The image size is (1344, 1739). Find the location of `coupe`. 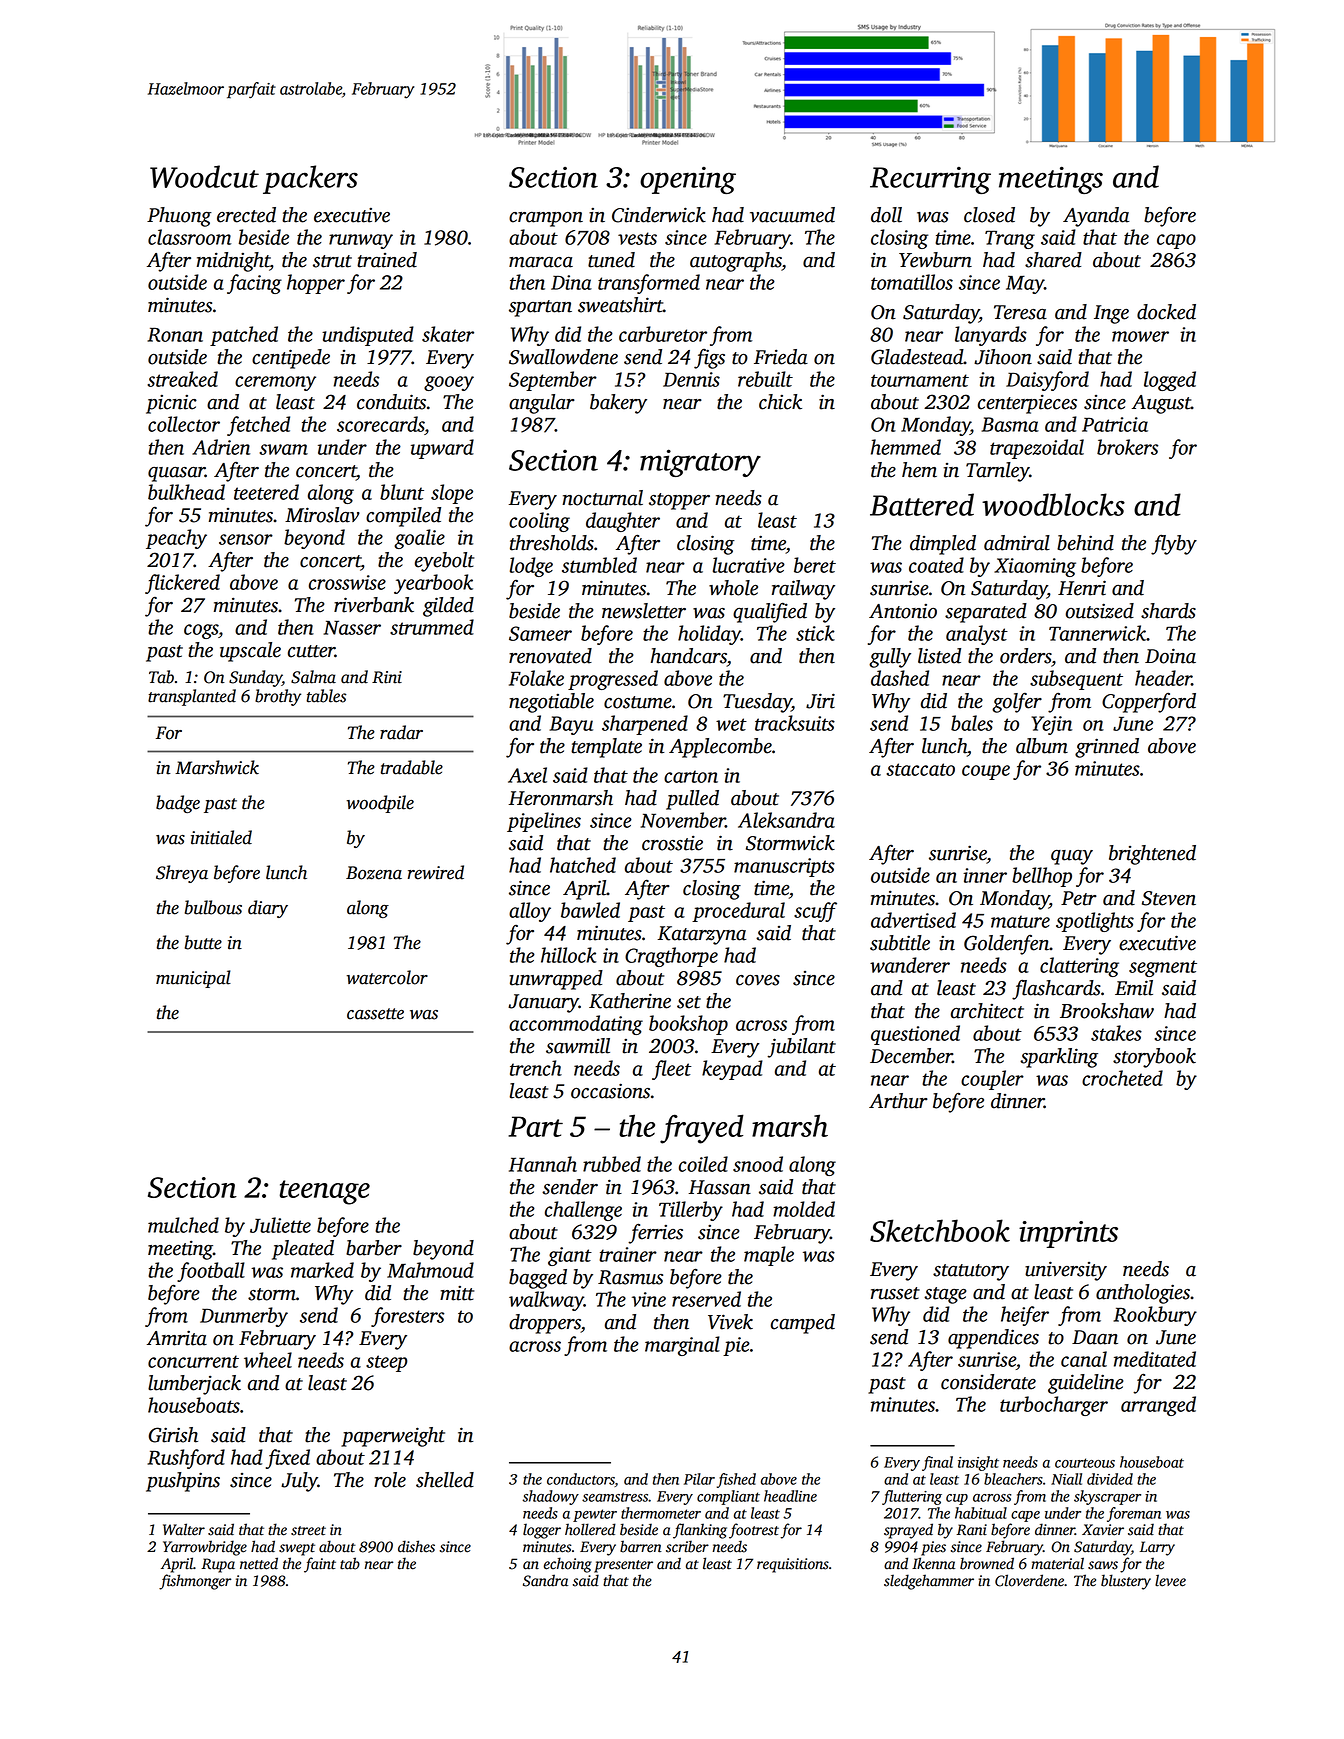

coupe is located at coordinates (986, 772).
